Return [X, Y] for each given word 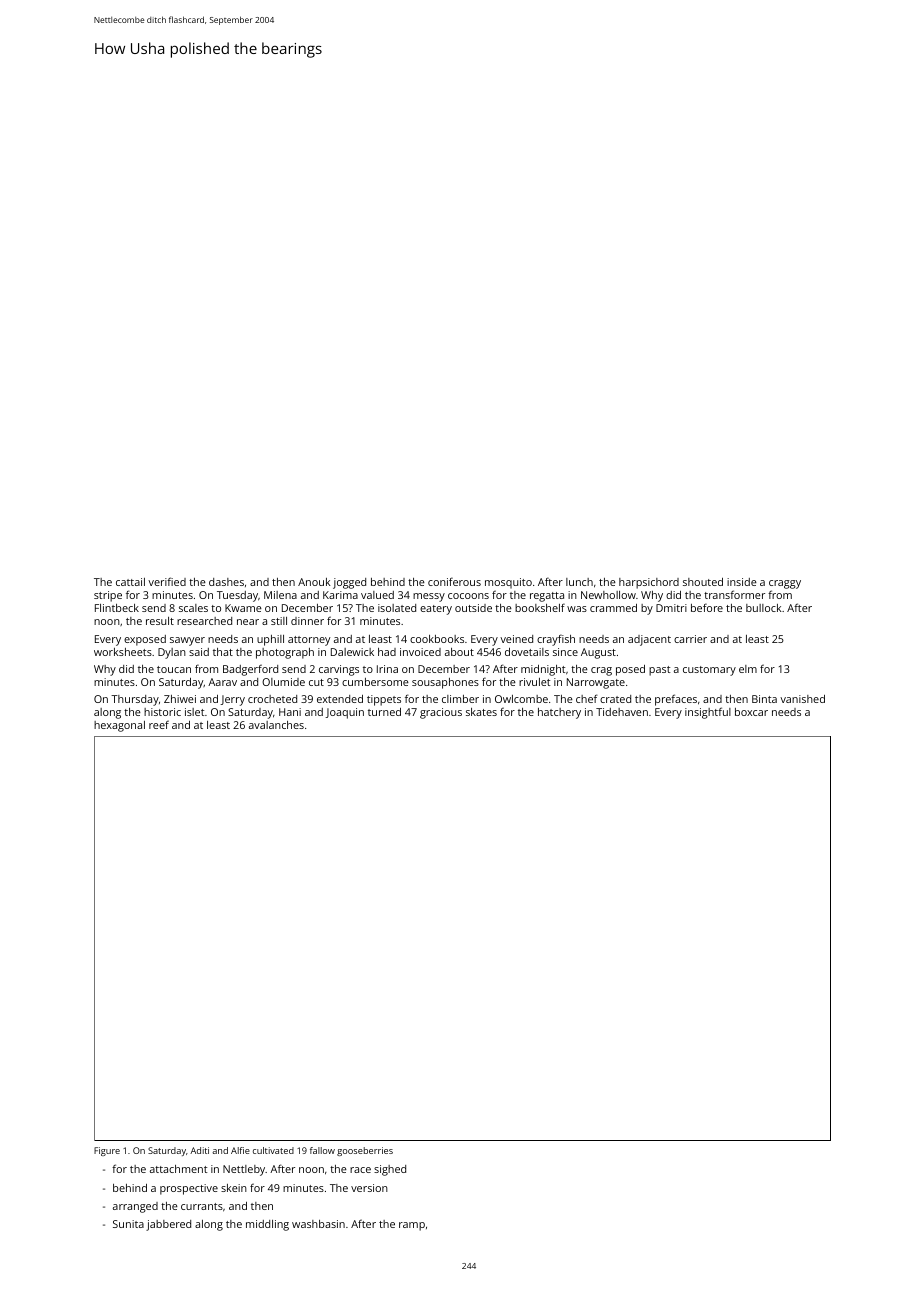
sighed [390, 1170]
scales [193, 608]
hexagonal [119, 726]
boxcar [751, 712]
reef [159, 724]
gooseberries [365, 1151]
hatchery [559, 713]
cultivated [273, 1150]
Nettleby [244, 1170]
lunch [579, 582]
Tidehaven [622, 712]
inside [742, 582]
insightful [708, 713]
